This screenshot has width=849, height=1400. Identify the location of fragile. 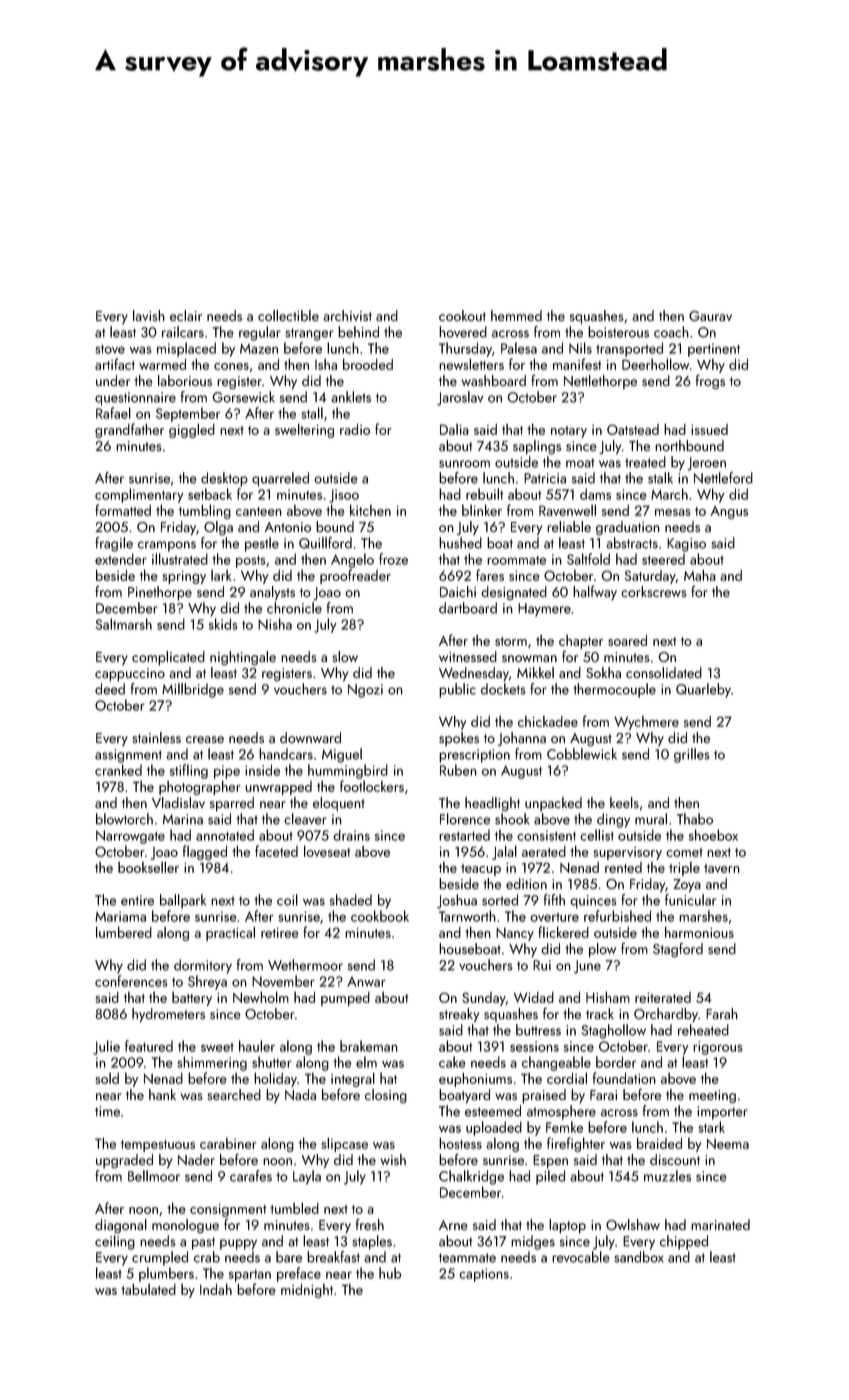
(114, 544).
